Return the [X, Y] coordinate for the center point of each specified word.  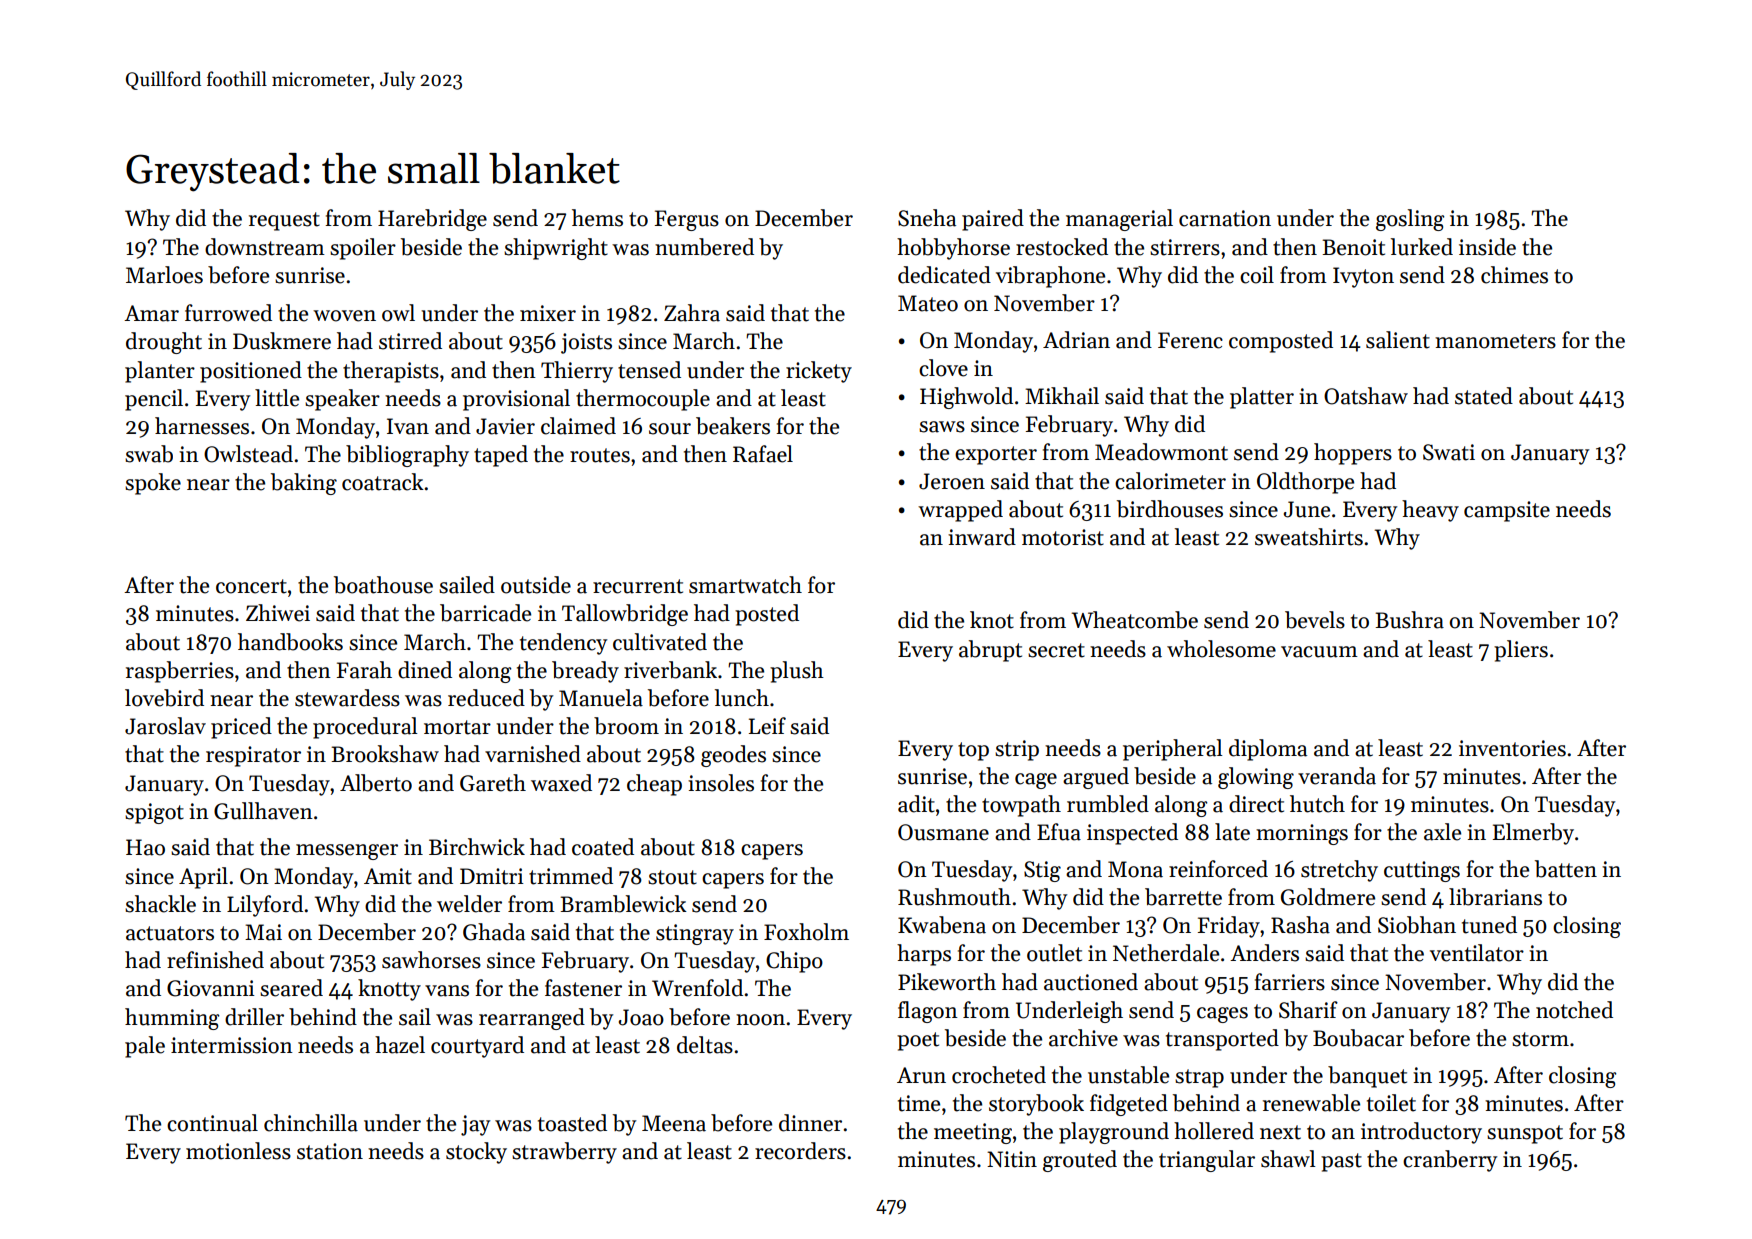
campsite [1507, 511]
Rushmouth [954, 897]
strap [1199, 1078]
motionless [238, 1151]
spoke [153, 484]
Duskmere [282, 341]
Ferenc [1190, 340]
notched [1574, 1010]
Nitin [1012, 1159]
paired [993, 220]
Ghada [494, 932]
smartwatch [745, 585]
